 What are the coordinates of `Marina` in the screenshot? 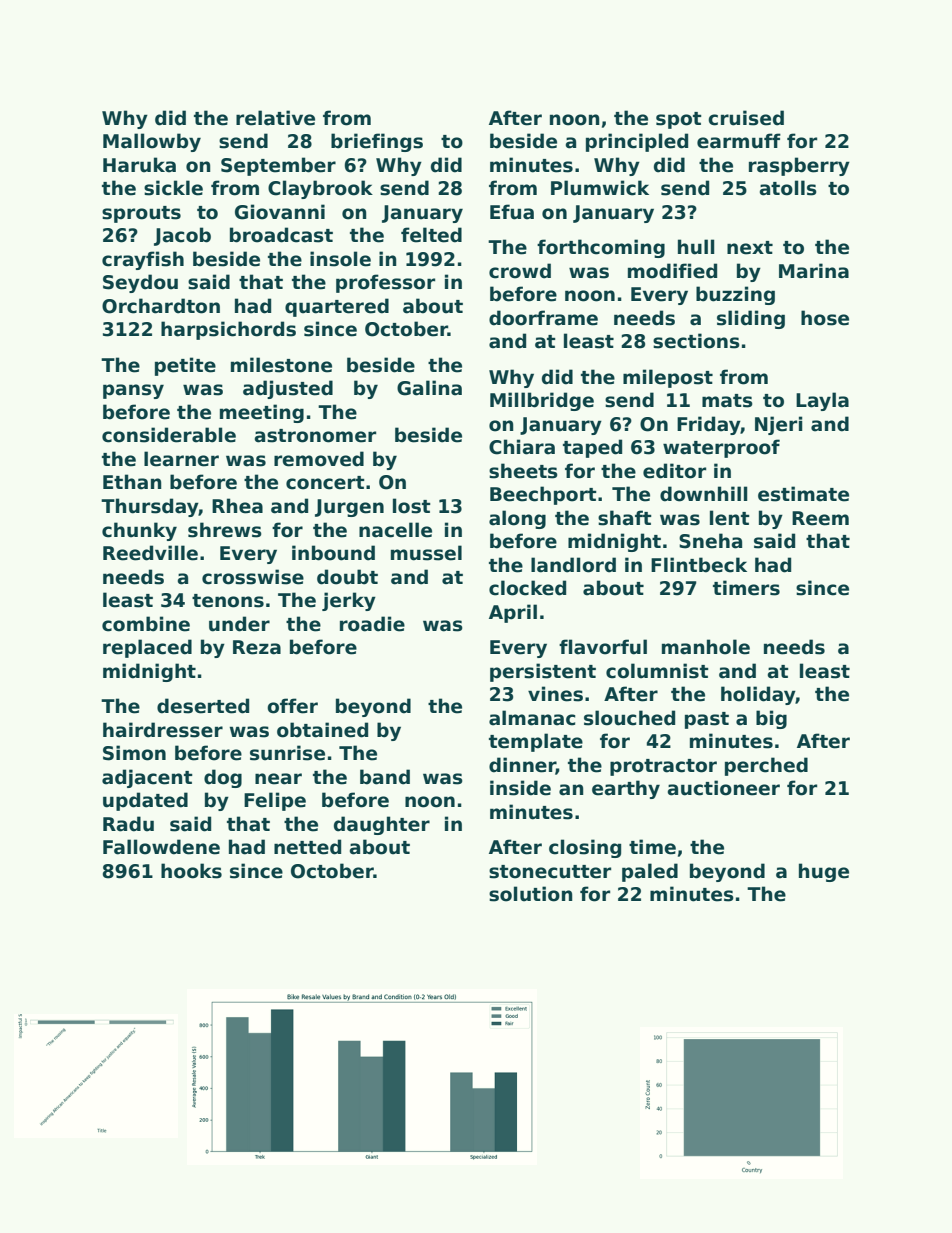 It's located at (814, 271).
